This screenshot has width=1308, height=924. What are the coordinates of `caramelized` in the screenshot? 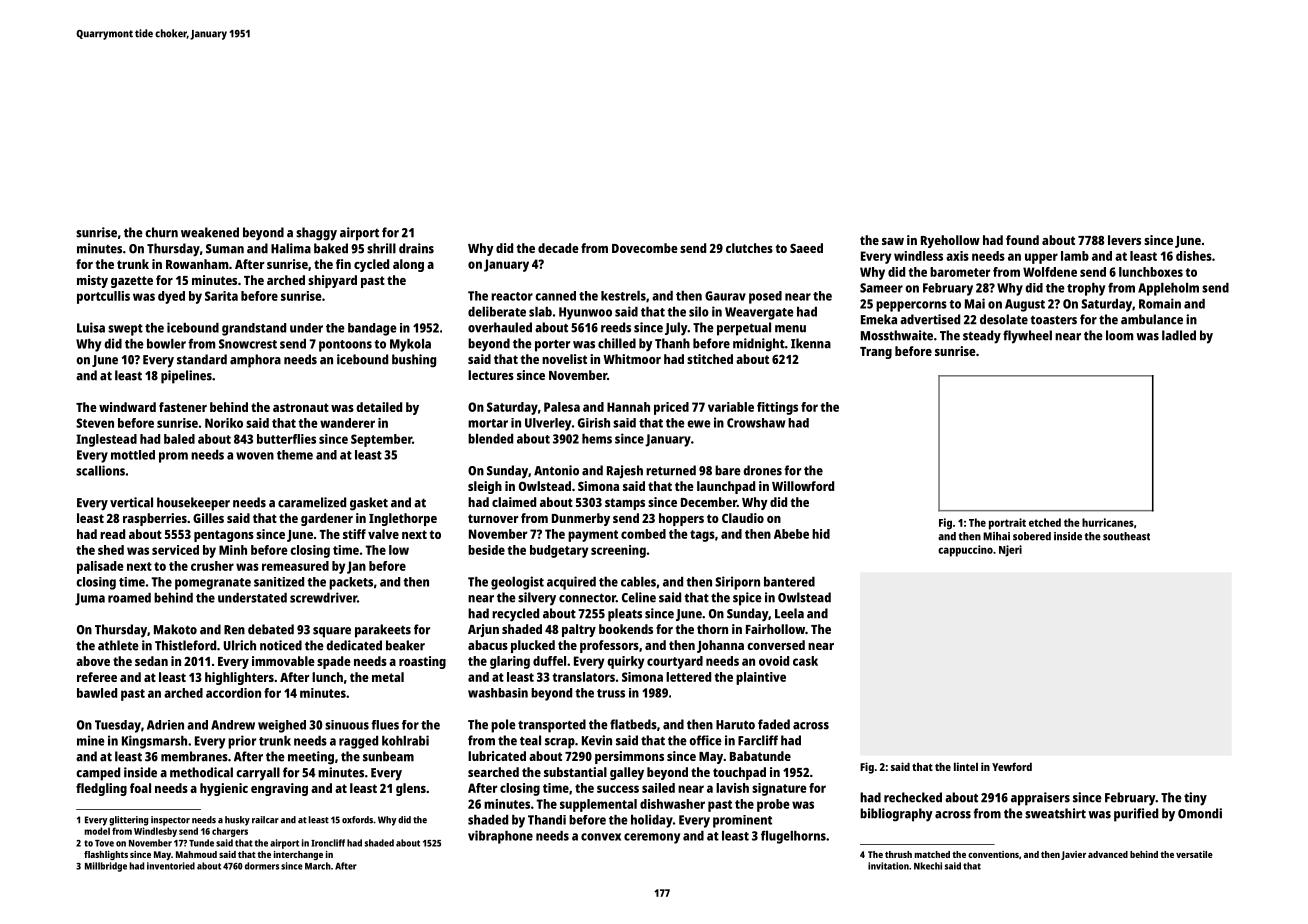 It's located at (312, 502).
